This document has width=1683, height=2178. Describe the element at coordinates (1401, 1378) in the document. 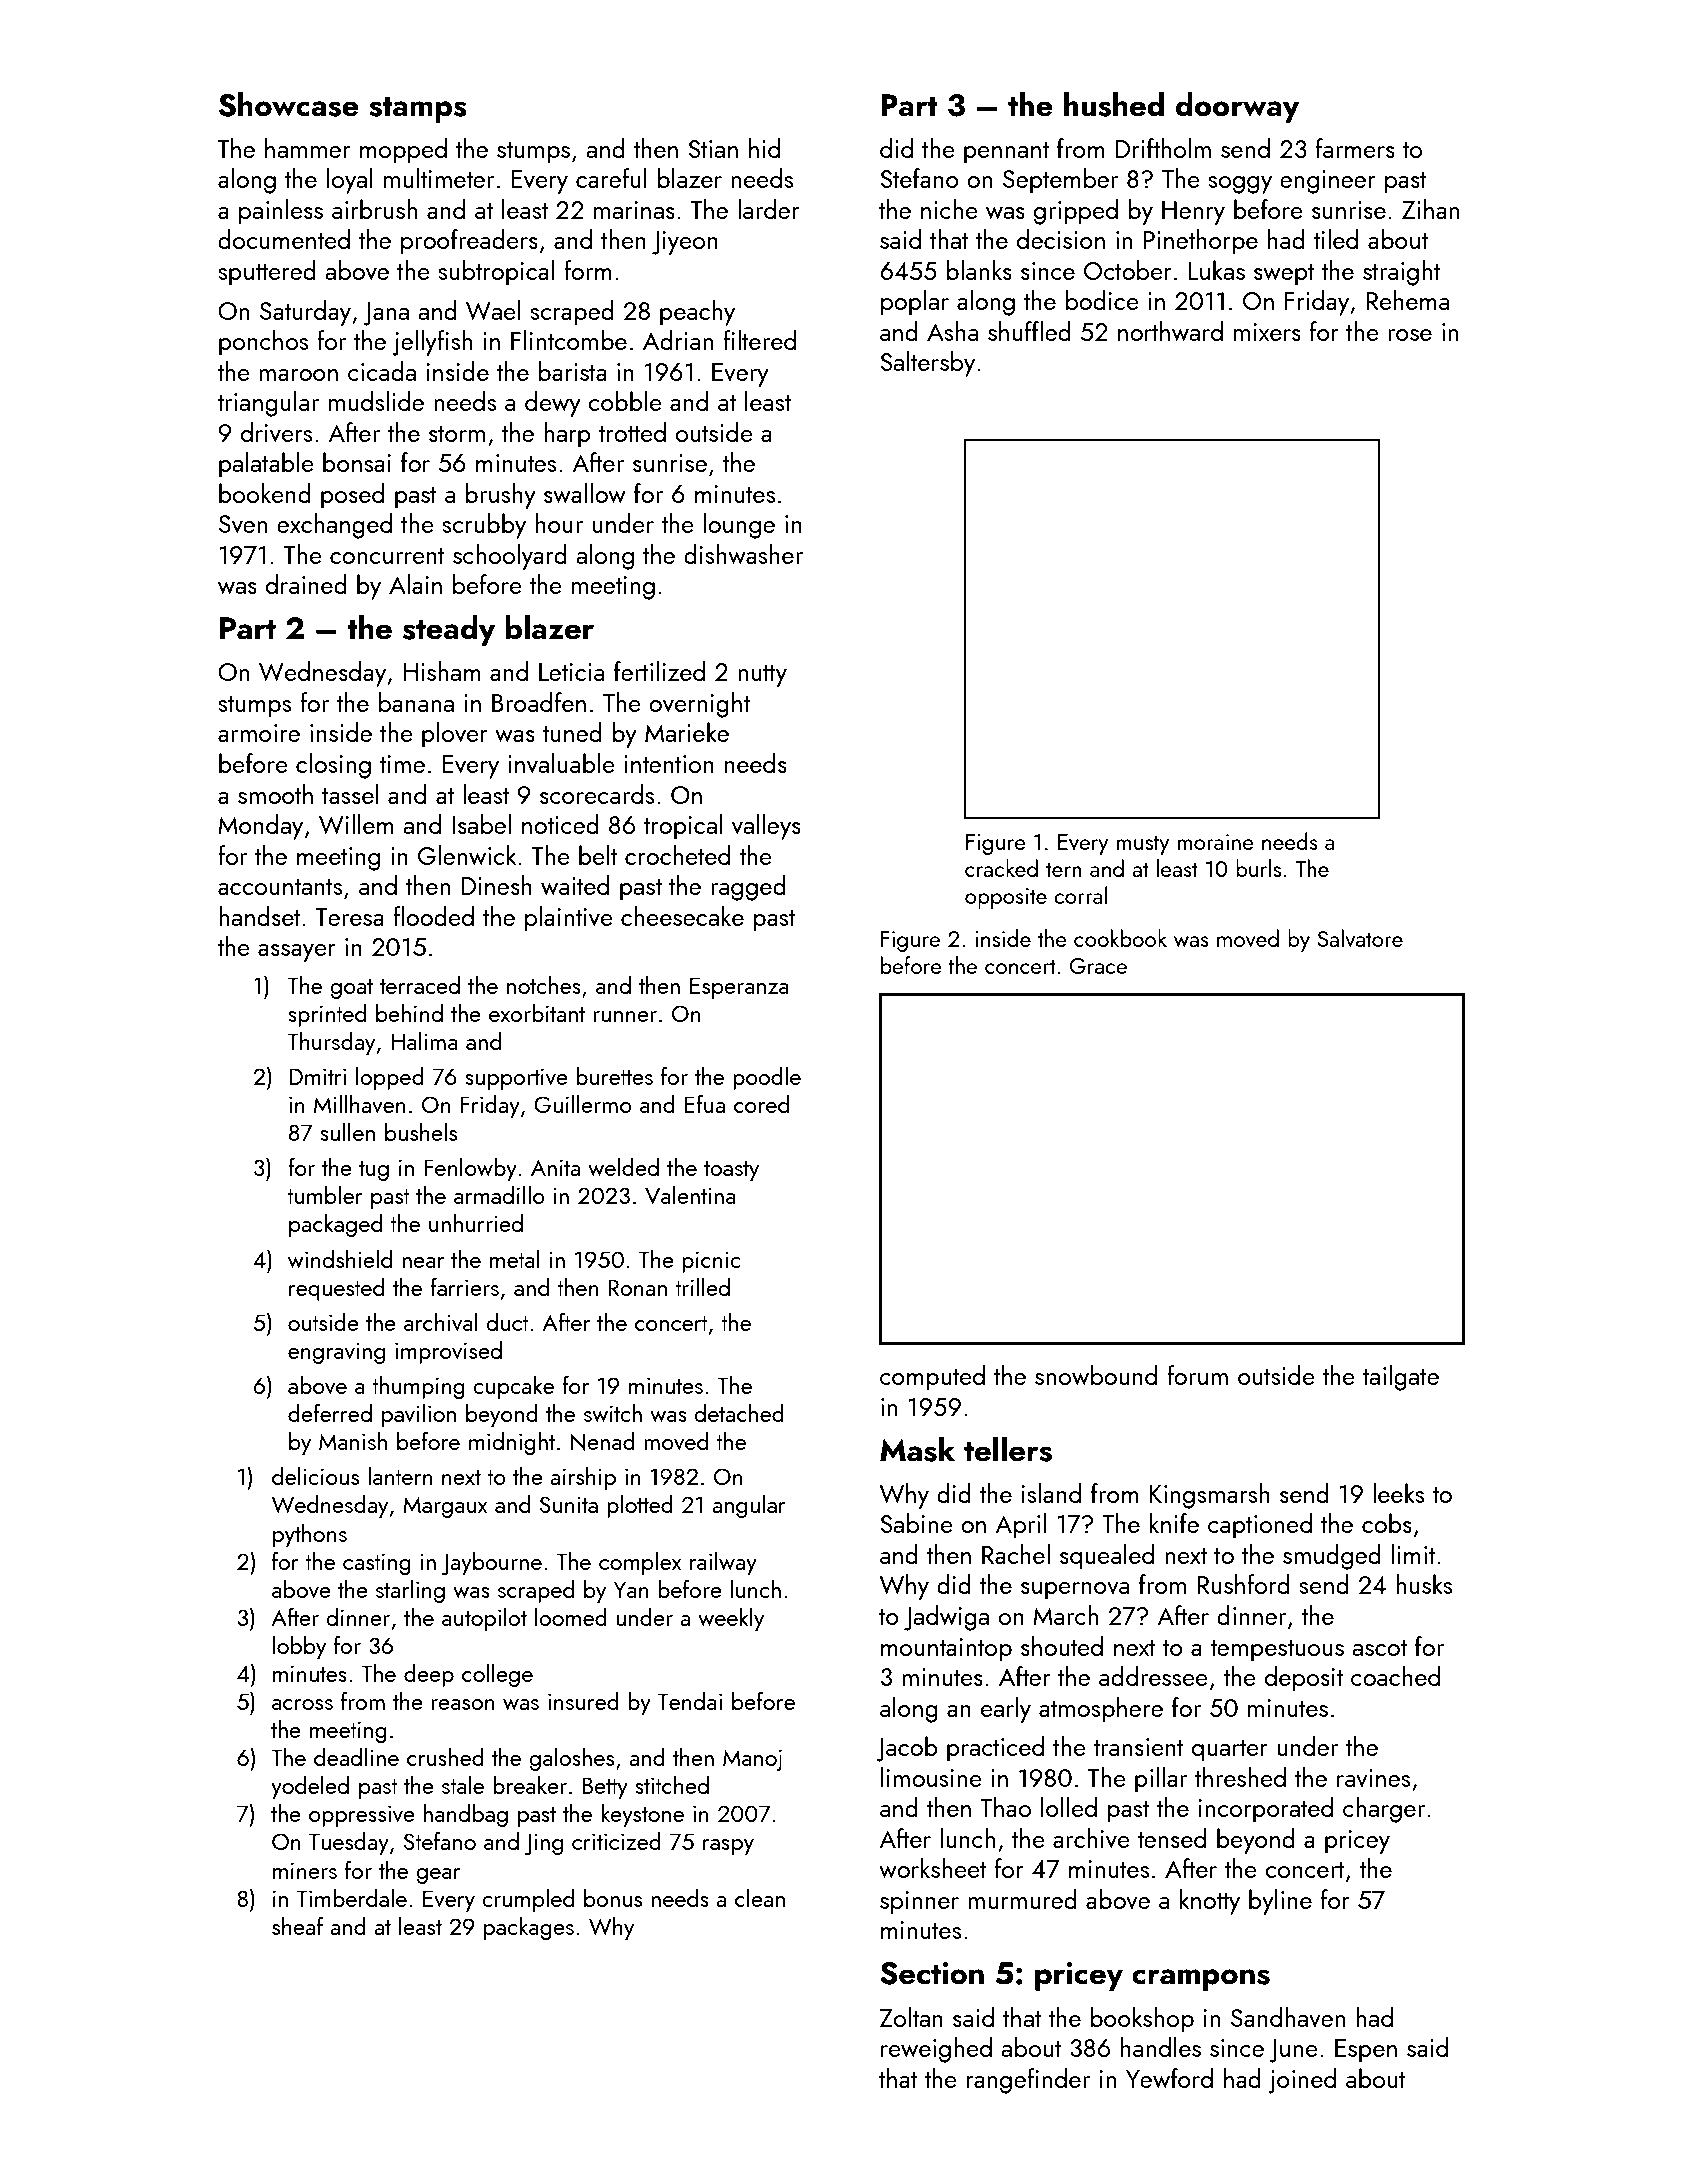

I see `tailgate` at that location.
